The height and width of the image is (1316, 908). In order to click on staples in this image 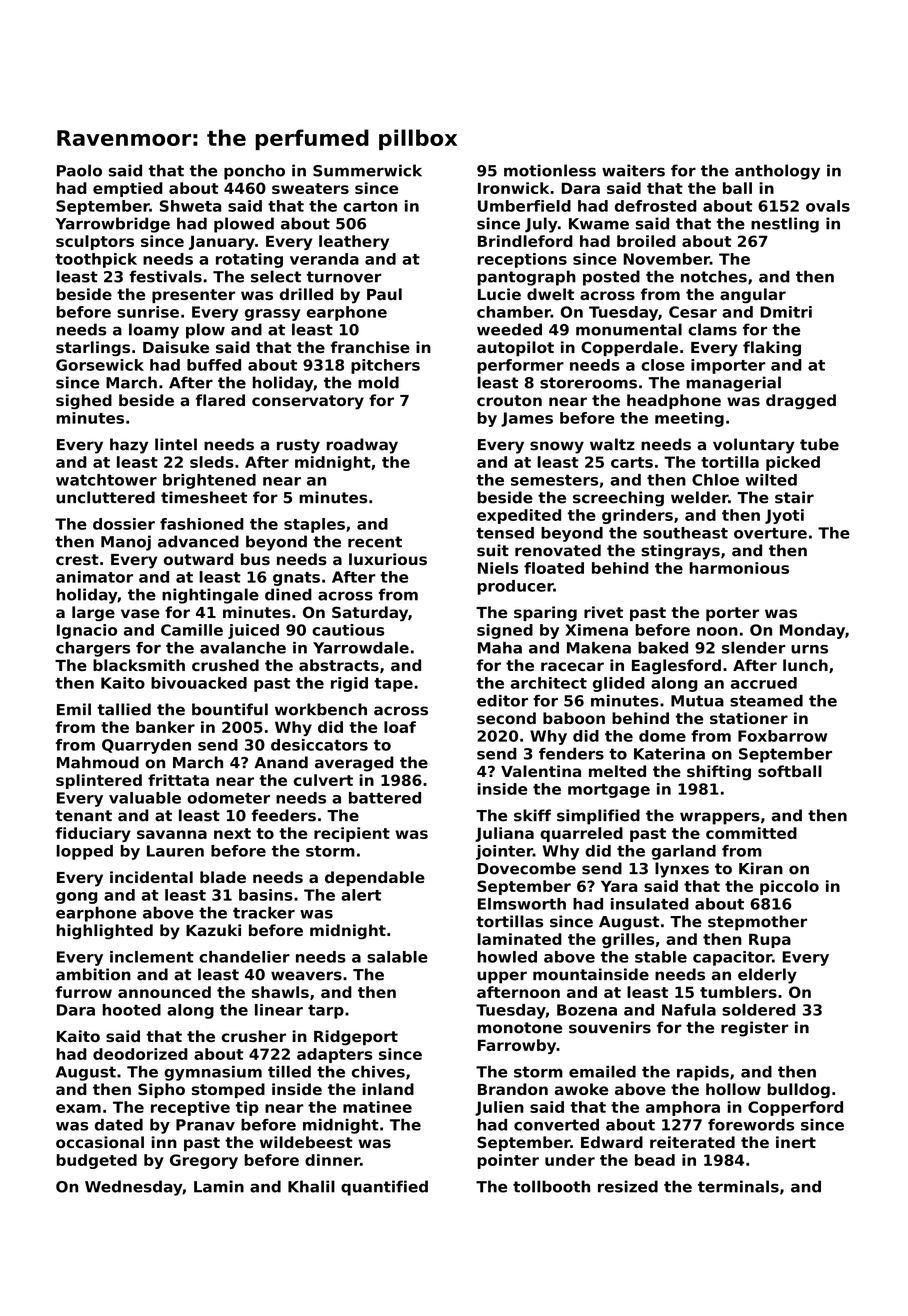, I will do `click(314, 525)`.
